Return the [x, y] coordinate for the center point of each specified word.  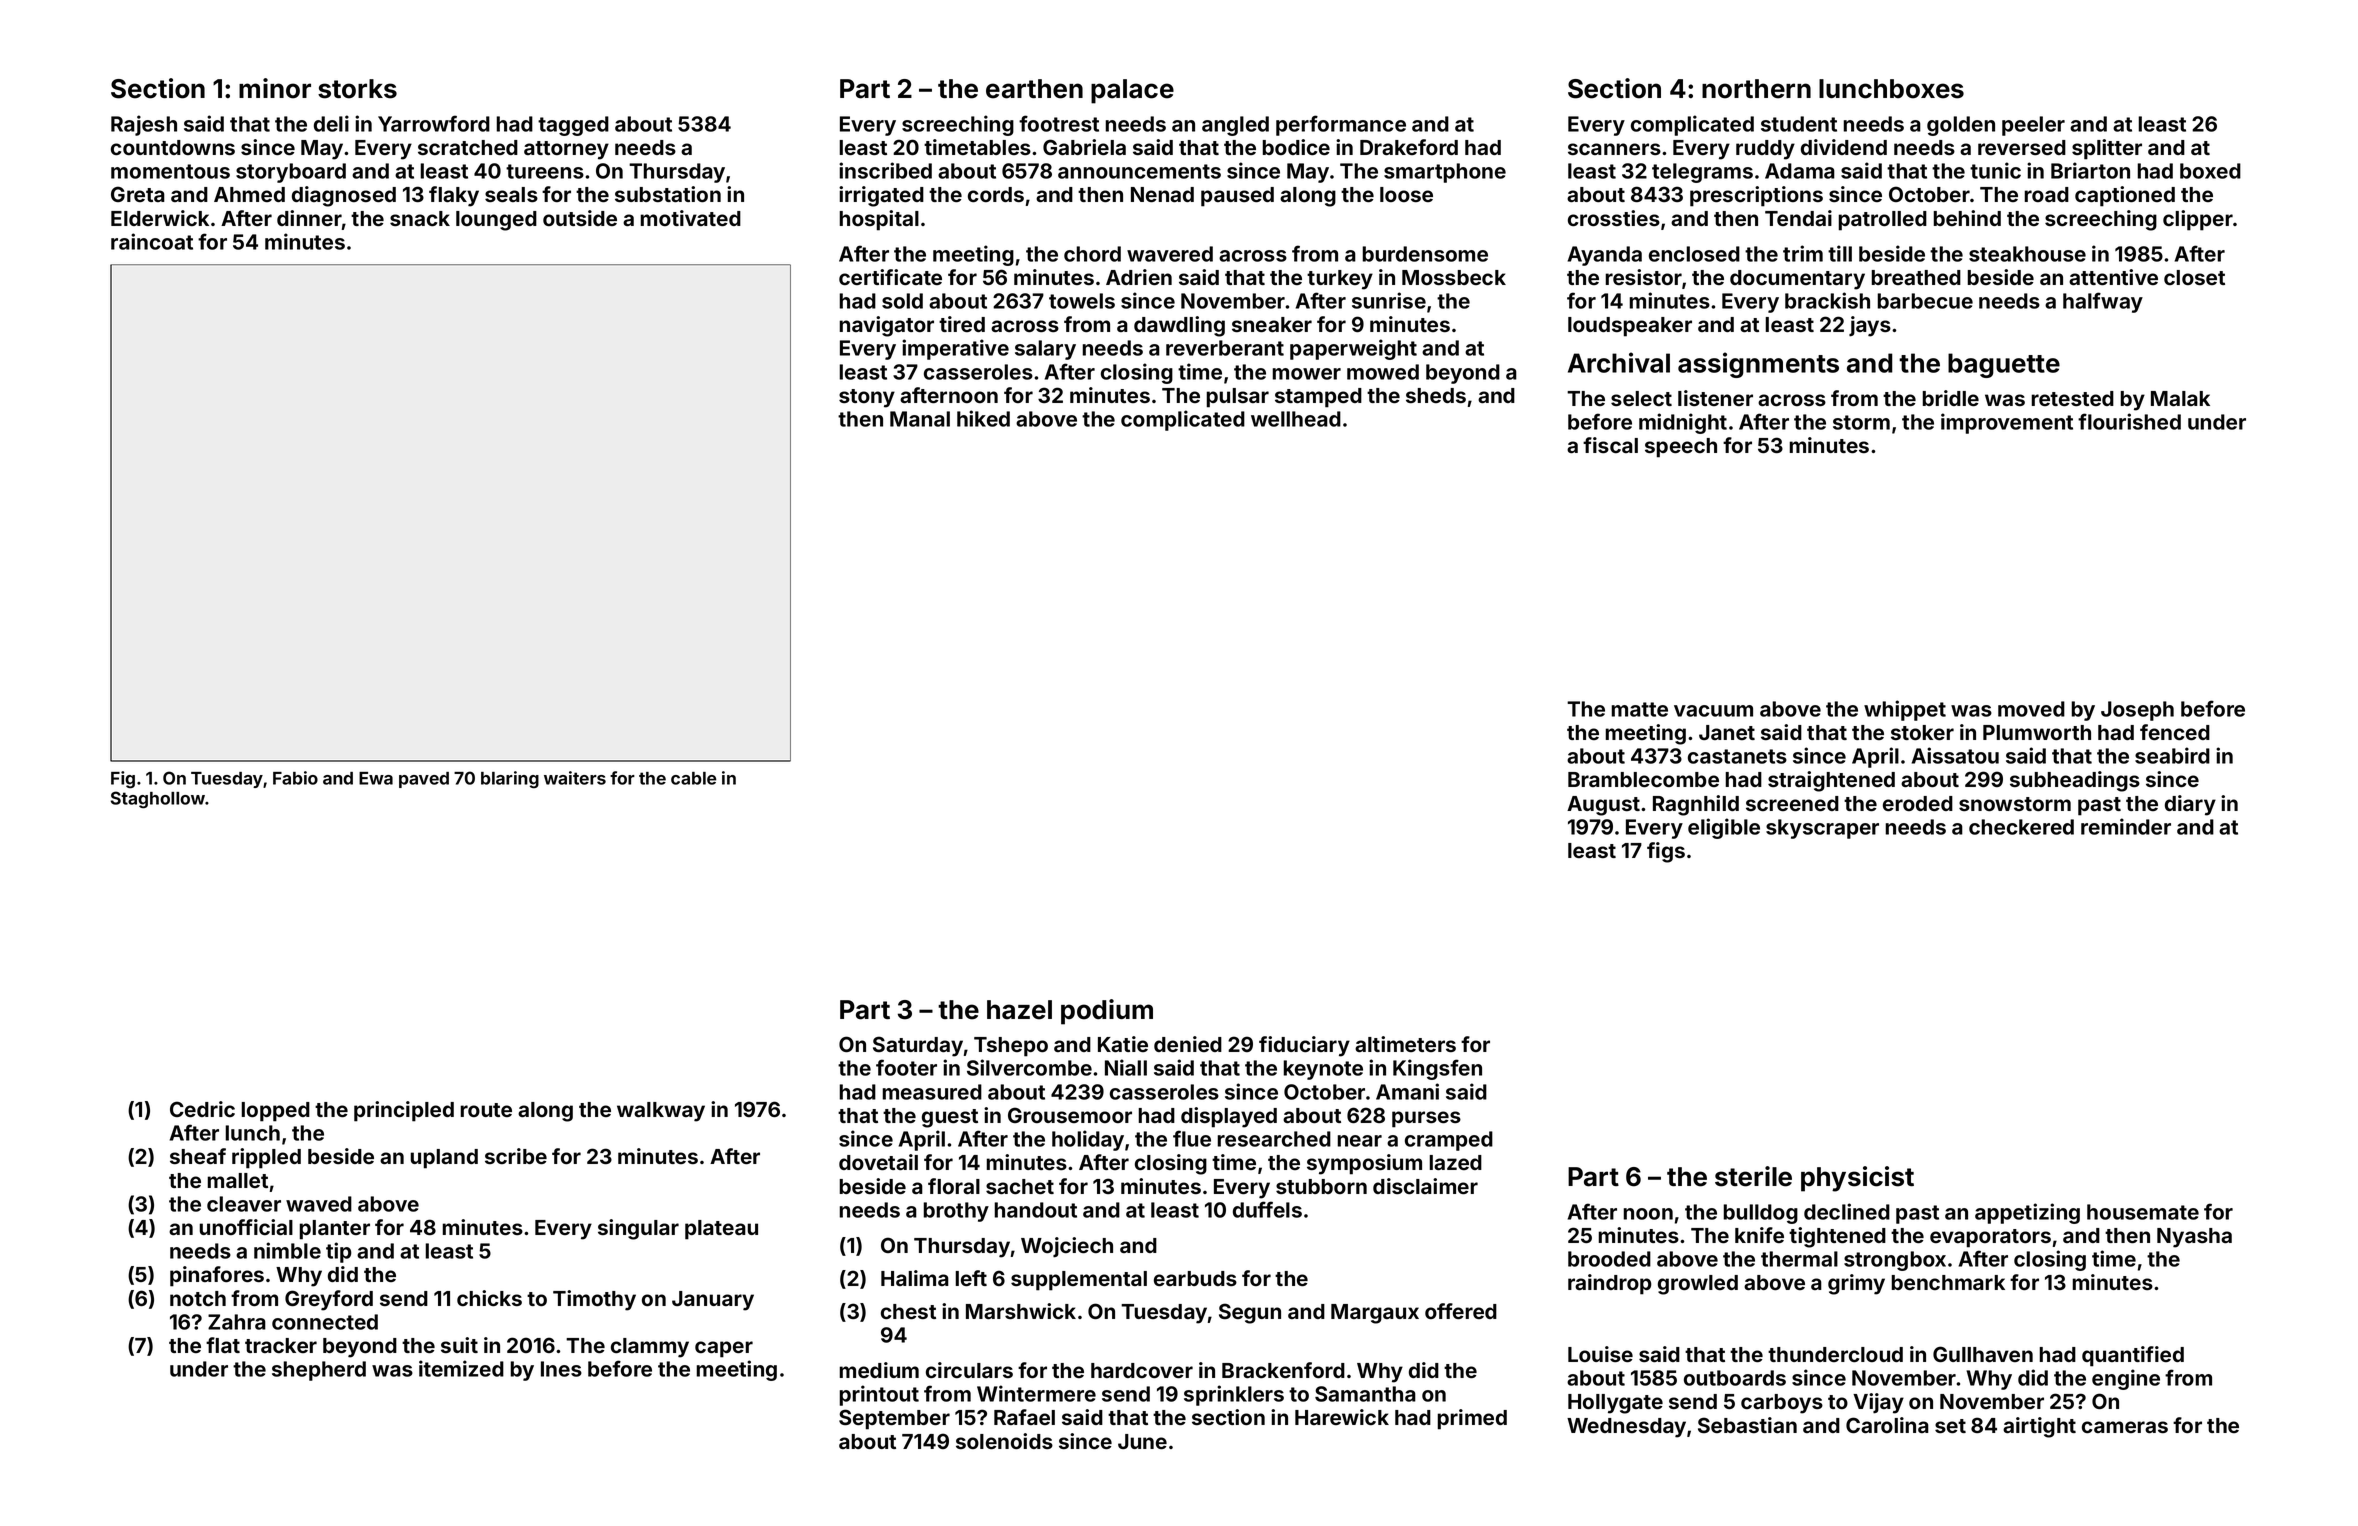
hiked [983, 418]
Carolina [1887, 1425]
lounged [496, 221]
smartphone [1445, 173]
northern [1756, 89]
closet [2194, 277]
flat [223, 1345]
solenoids [1004, 1441]
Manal [920, 419]
